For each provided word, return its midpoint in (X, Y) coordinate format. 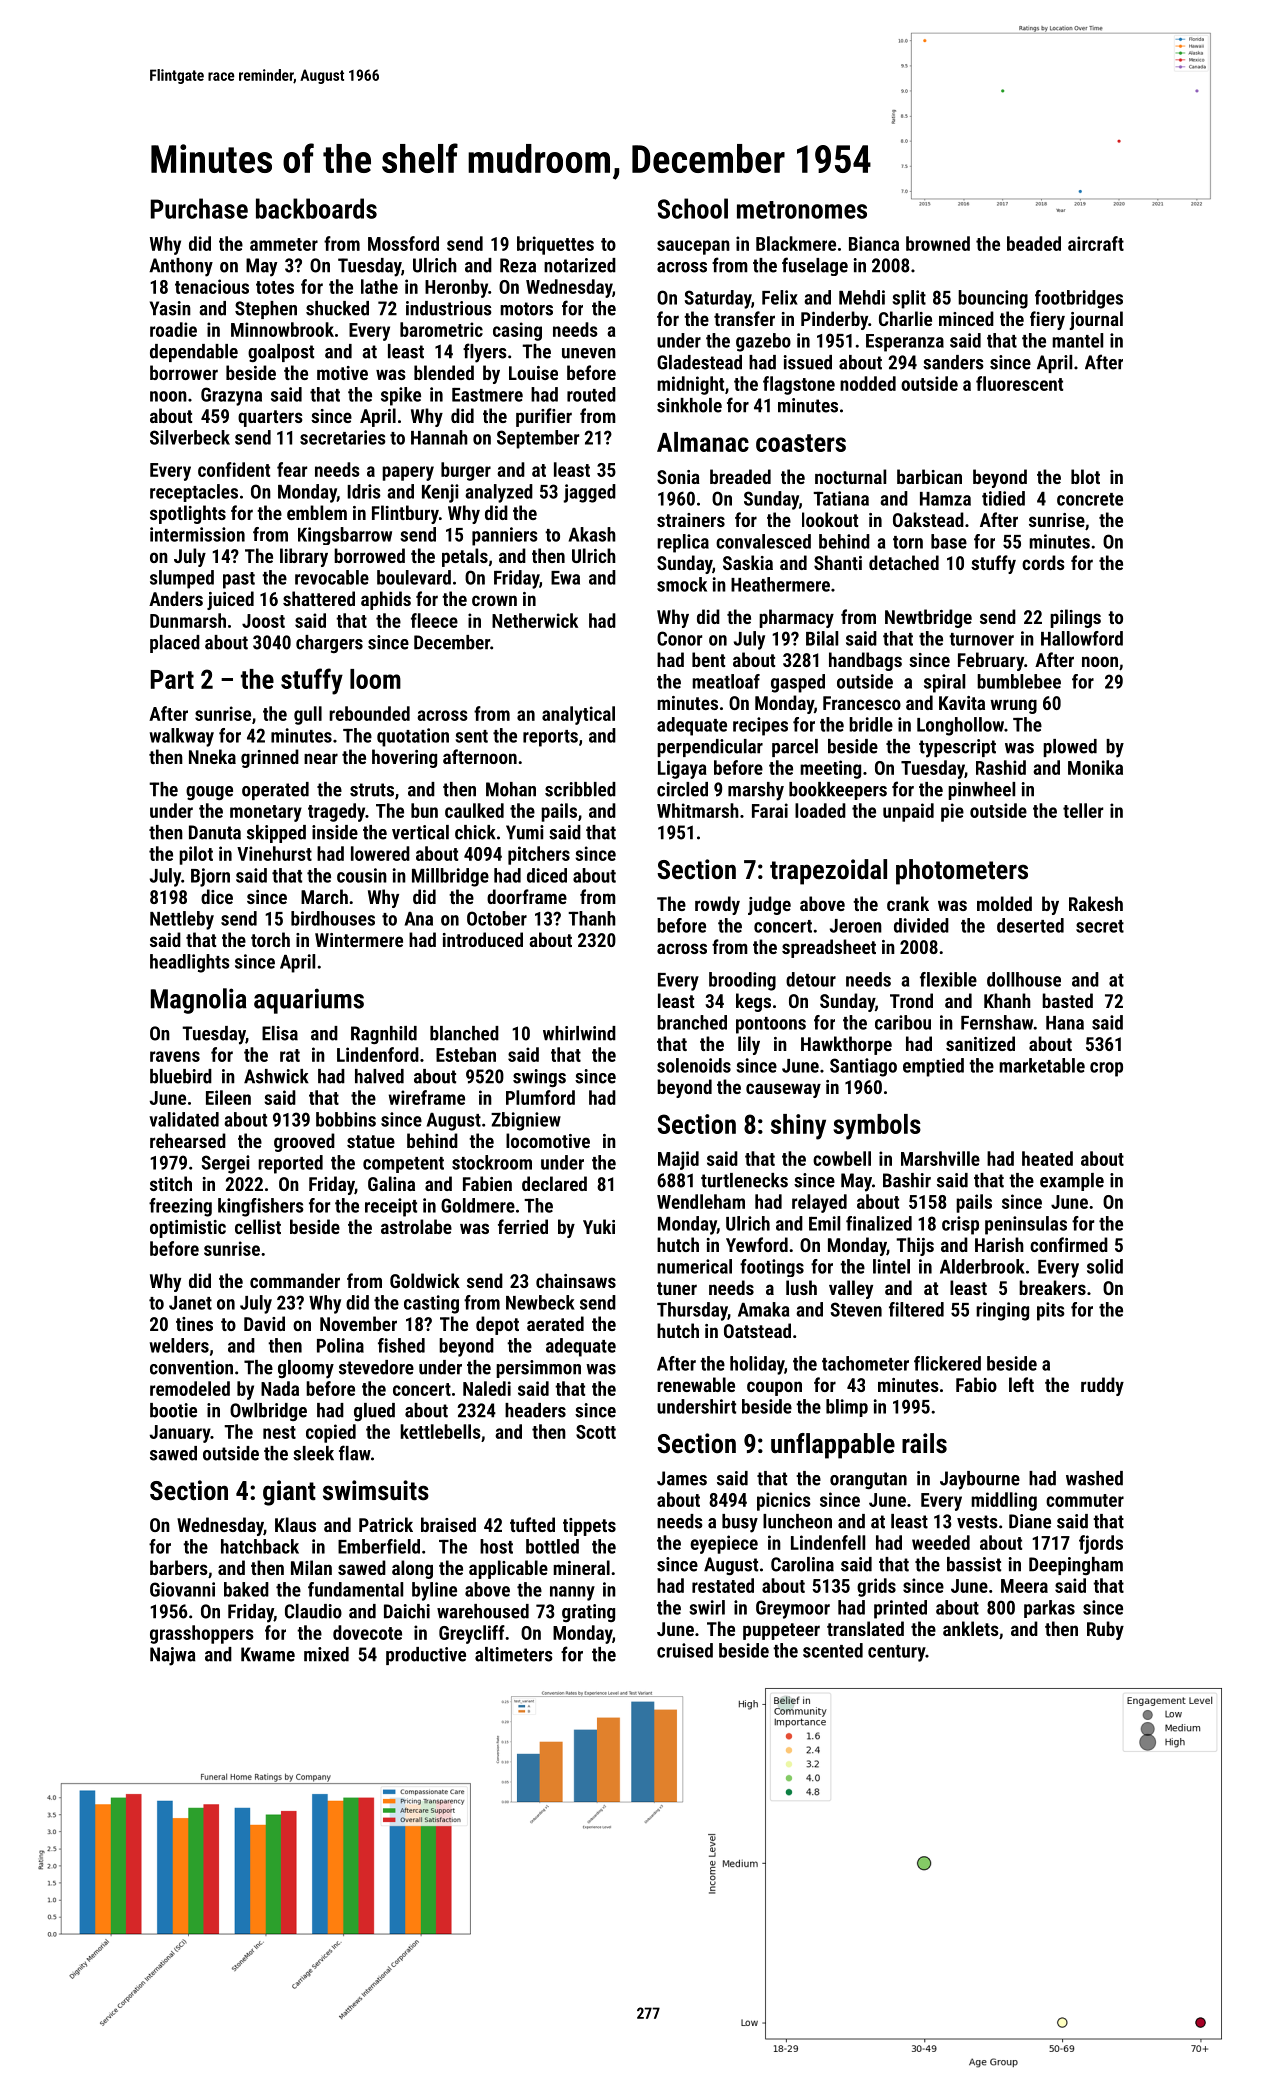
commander (295, 1280)
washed (1094, 1478)
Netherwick (535, 620)
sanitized (980, 1043)
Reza (518, 265)
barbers (179, 1567)
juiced (230, 600)
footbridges (1079, 299)
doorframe (527, 896)
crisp (960, 1225)
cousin (362, 875)
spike (401, 396)
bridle (871, 724)
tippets (589, 1527)
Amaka (763, 1309)
